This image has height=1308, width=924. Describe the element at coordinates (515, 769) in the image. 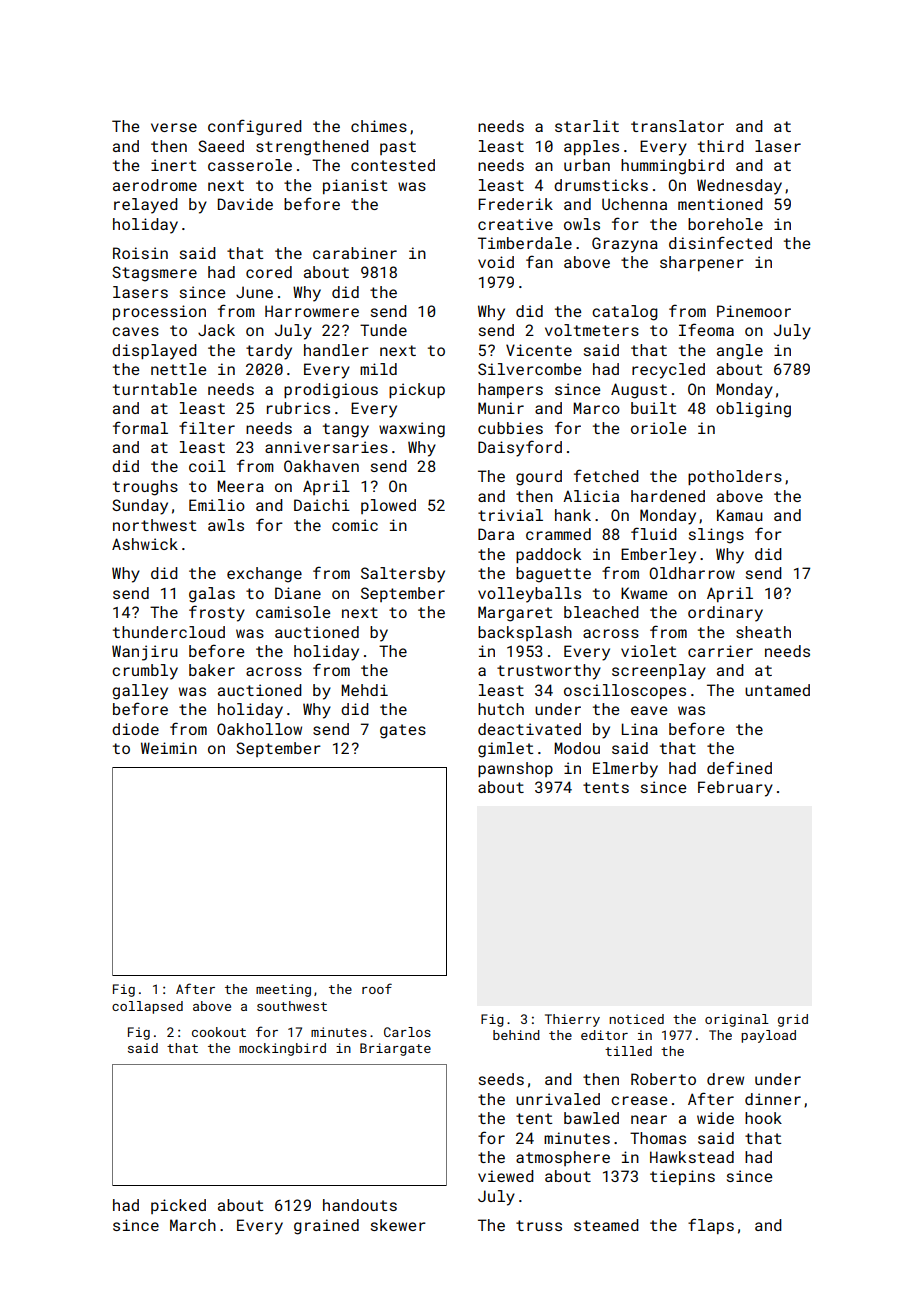

I see `pawnshop` at that location.
